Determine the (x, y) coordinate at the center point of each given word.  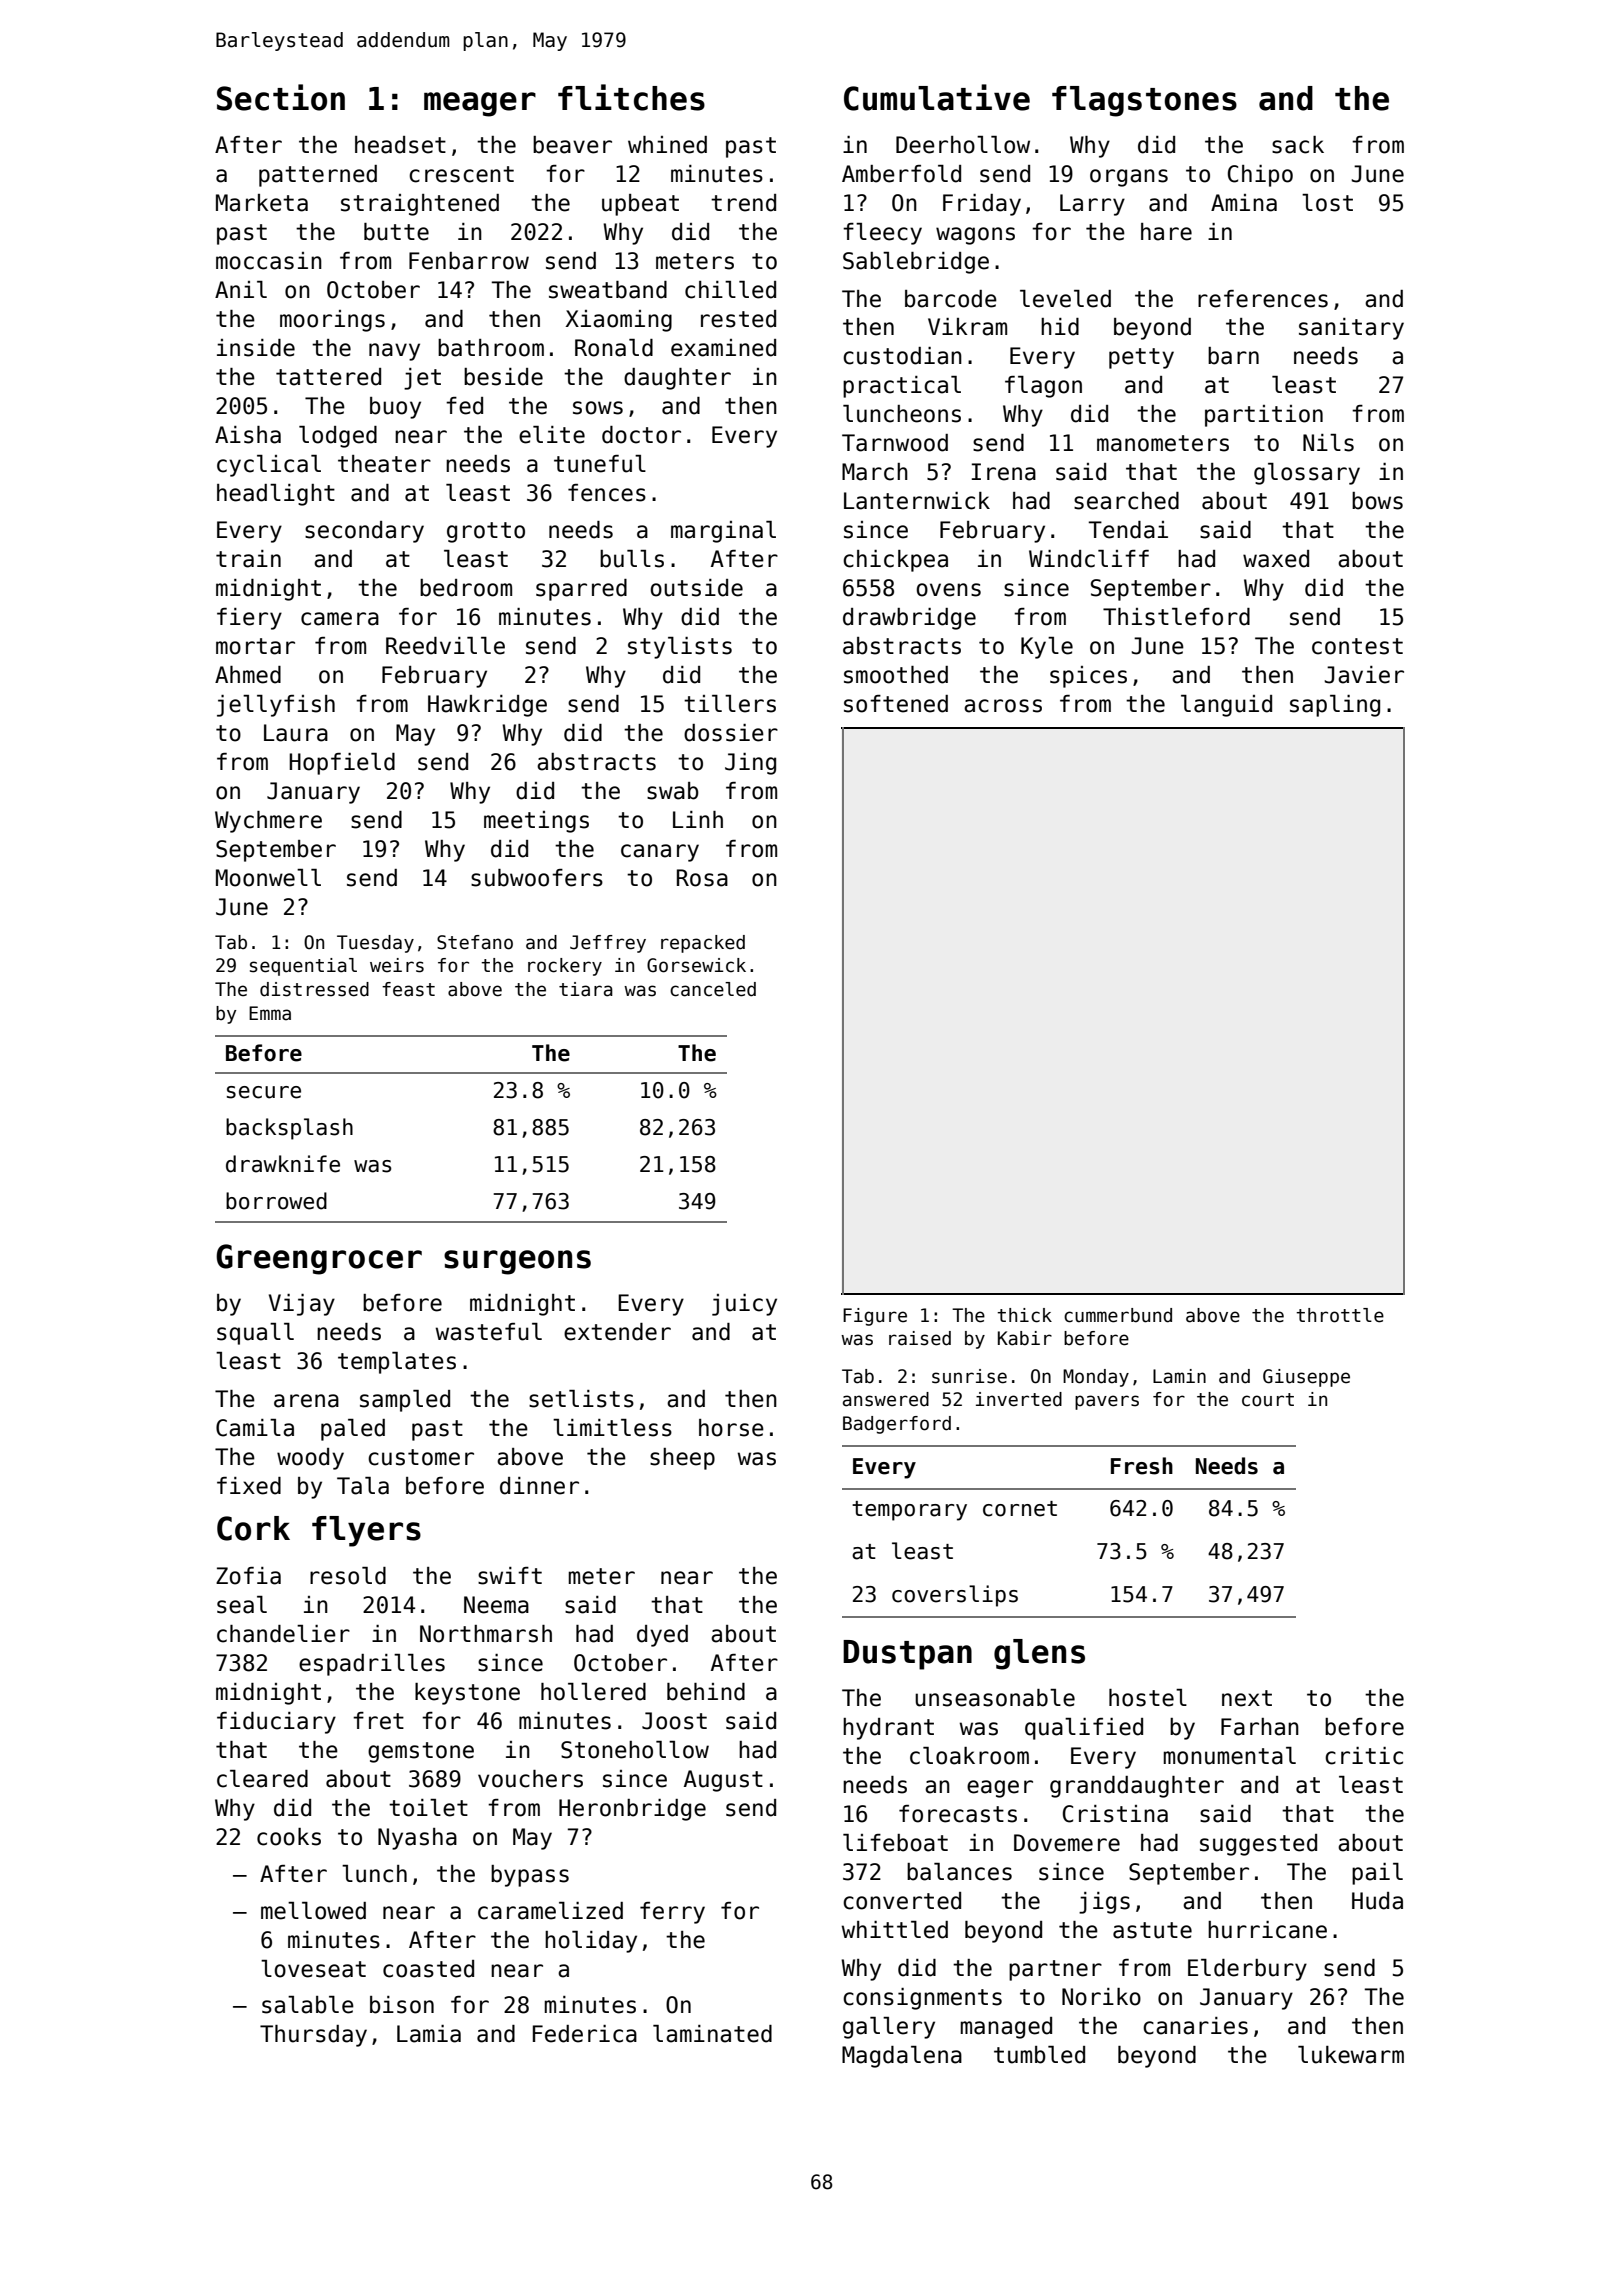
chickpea (895, 561)
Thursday (313, 2036)
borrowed (276, 1201)
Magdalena (902, 2057)
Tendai (1128, 530)
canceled (713, 989)
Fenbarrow (469, 261)
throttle (1340, 1315)
